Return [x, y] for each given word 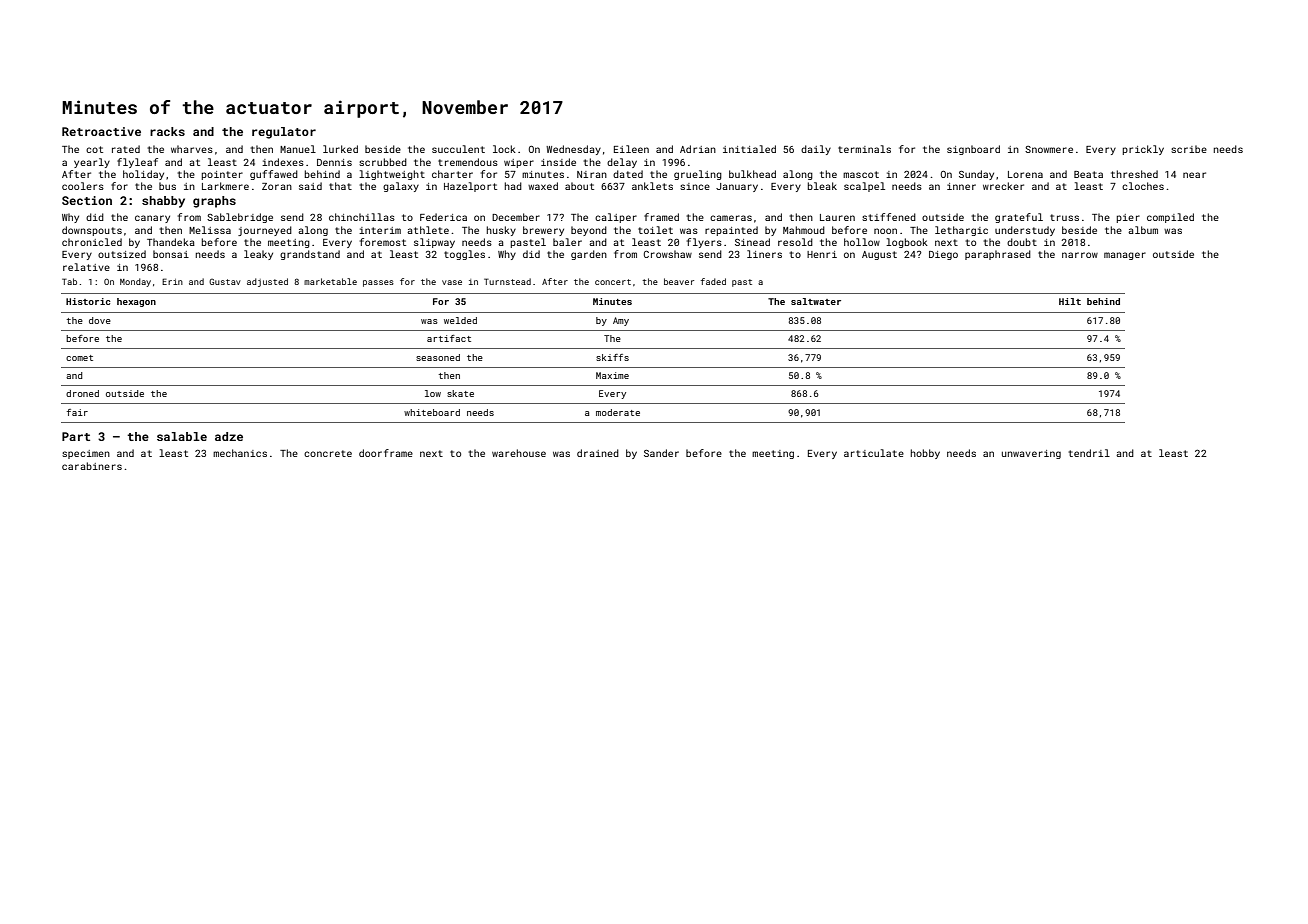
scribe [1189, 149]
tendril [1089, 453]
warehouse [519, 453]
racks [167, 131]
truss [1064, 217]
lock [504, 149]
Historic [88, 301]
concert [613, 282]
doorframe [386, 453]
